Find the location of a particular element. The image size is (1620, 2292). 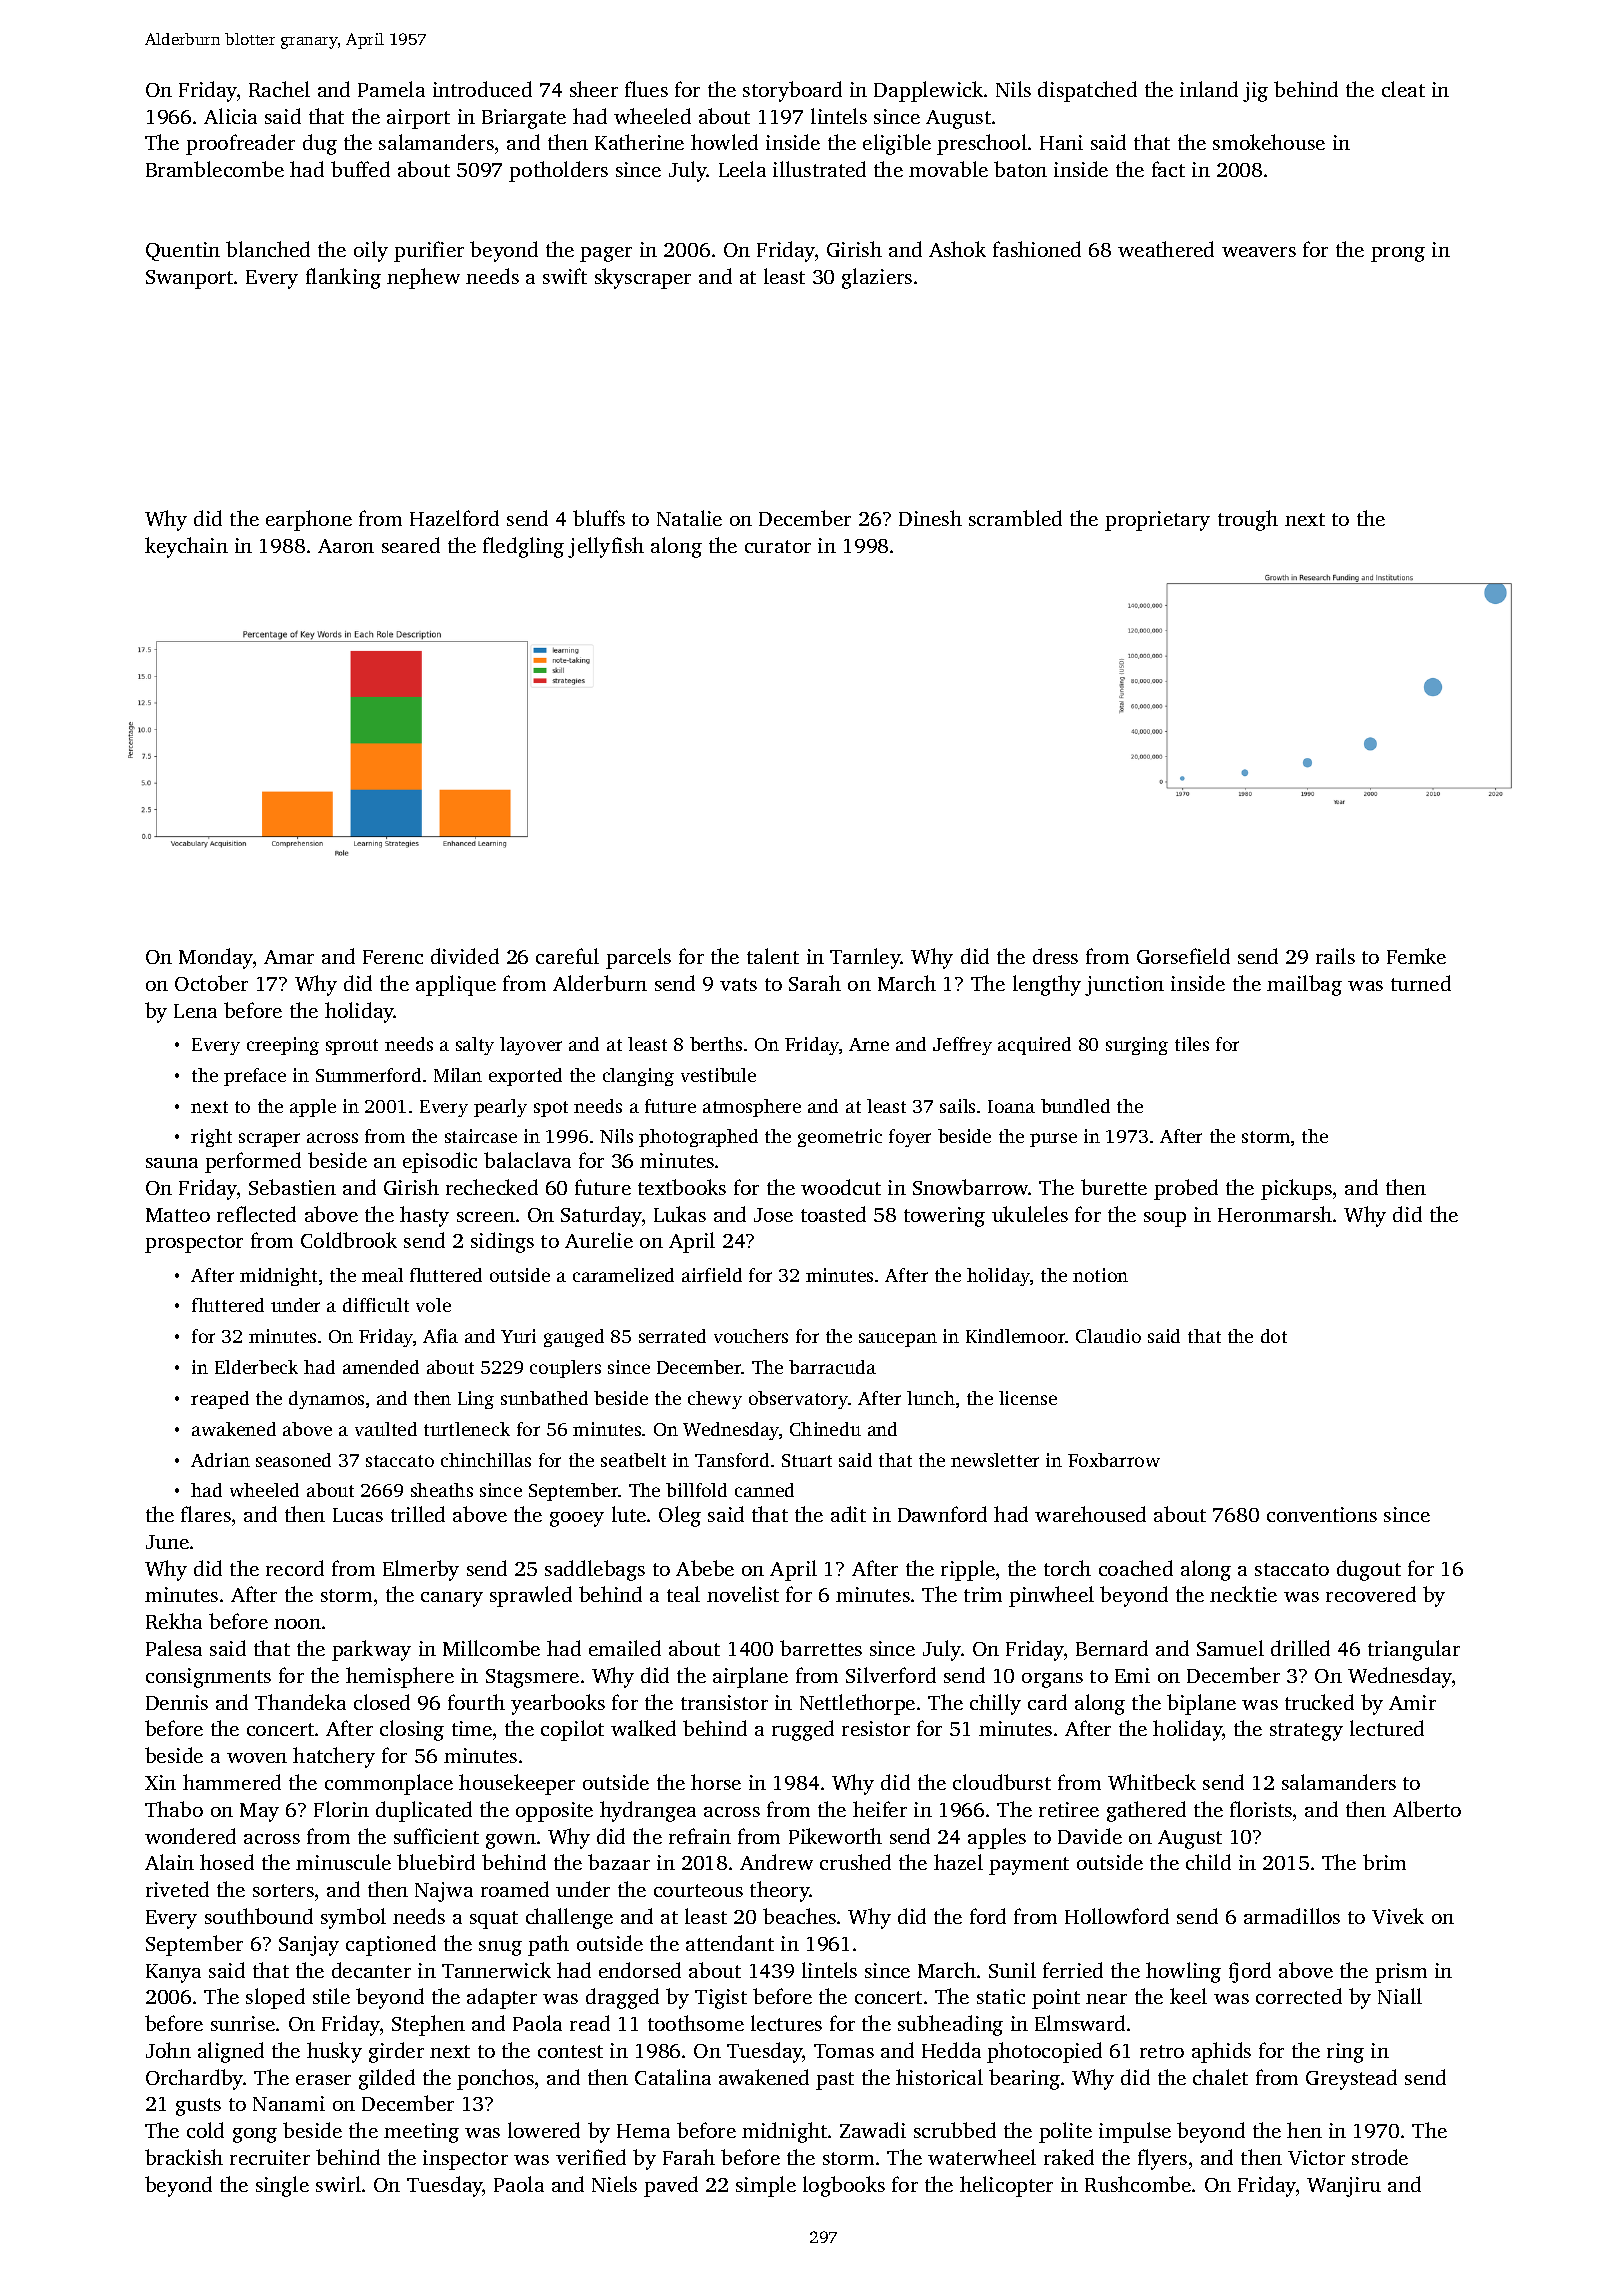

Niels is located at coordinates (614, 2184).
